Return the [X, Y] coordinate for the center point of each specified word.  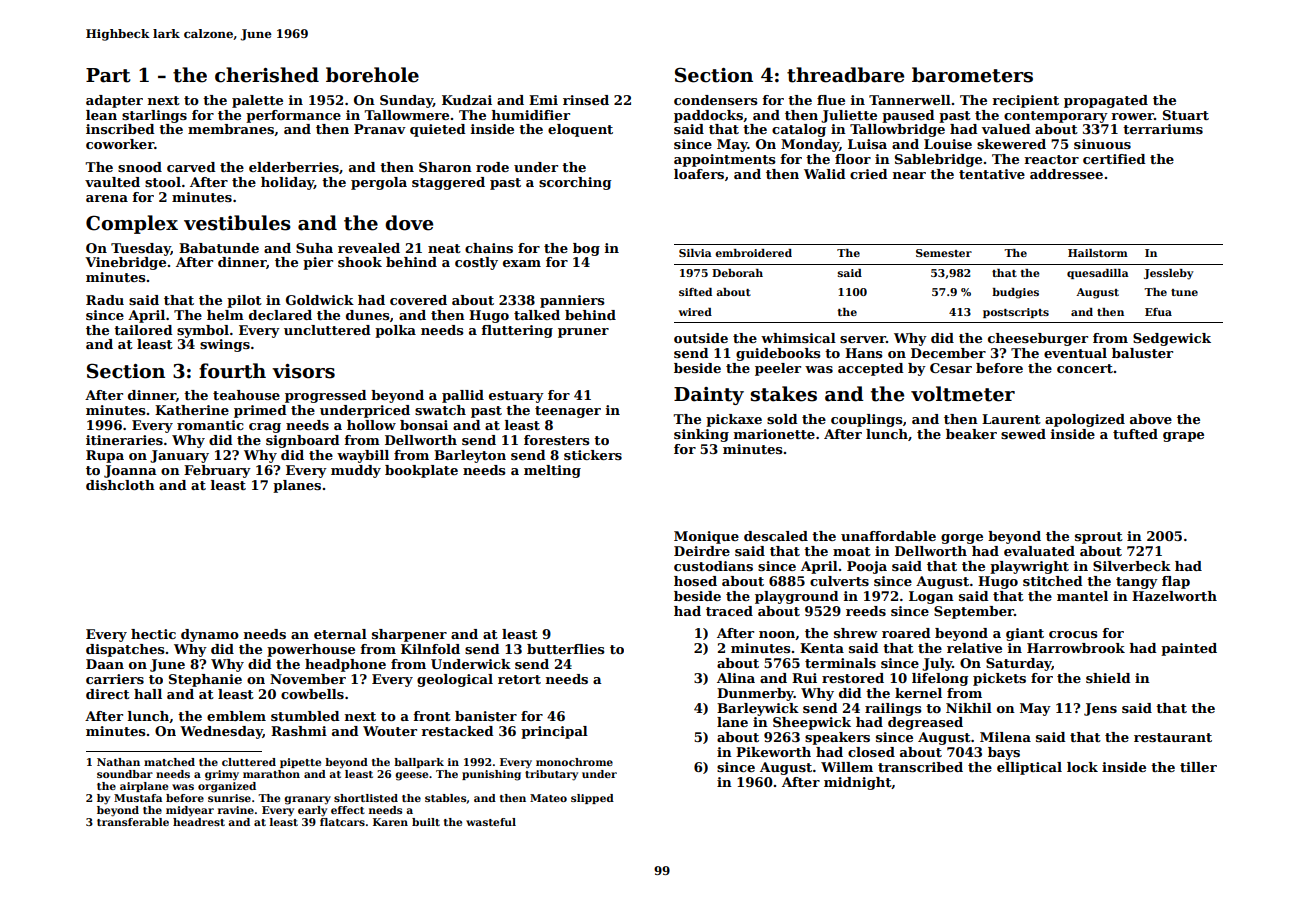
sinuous [1102, 144]
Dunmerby [755, 694]
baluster [1142, 353]
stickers [593, 455]
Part [108, 75]
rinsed [586, 100]
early [312, 811]
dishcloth [120, 485]
